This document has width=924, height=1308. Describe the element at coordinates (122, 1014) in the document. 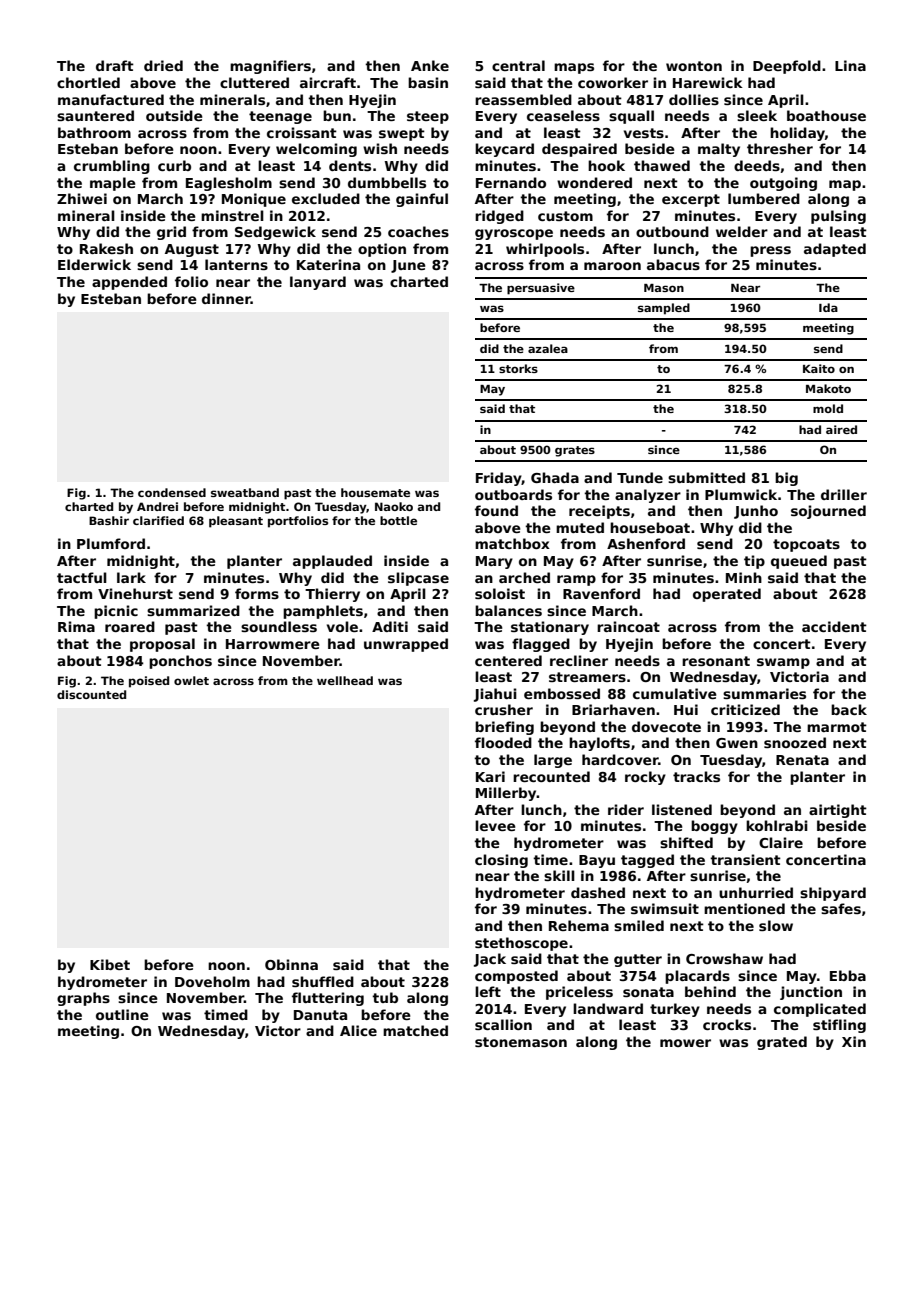

I see `outline` at that location.
